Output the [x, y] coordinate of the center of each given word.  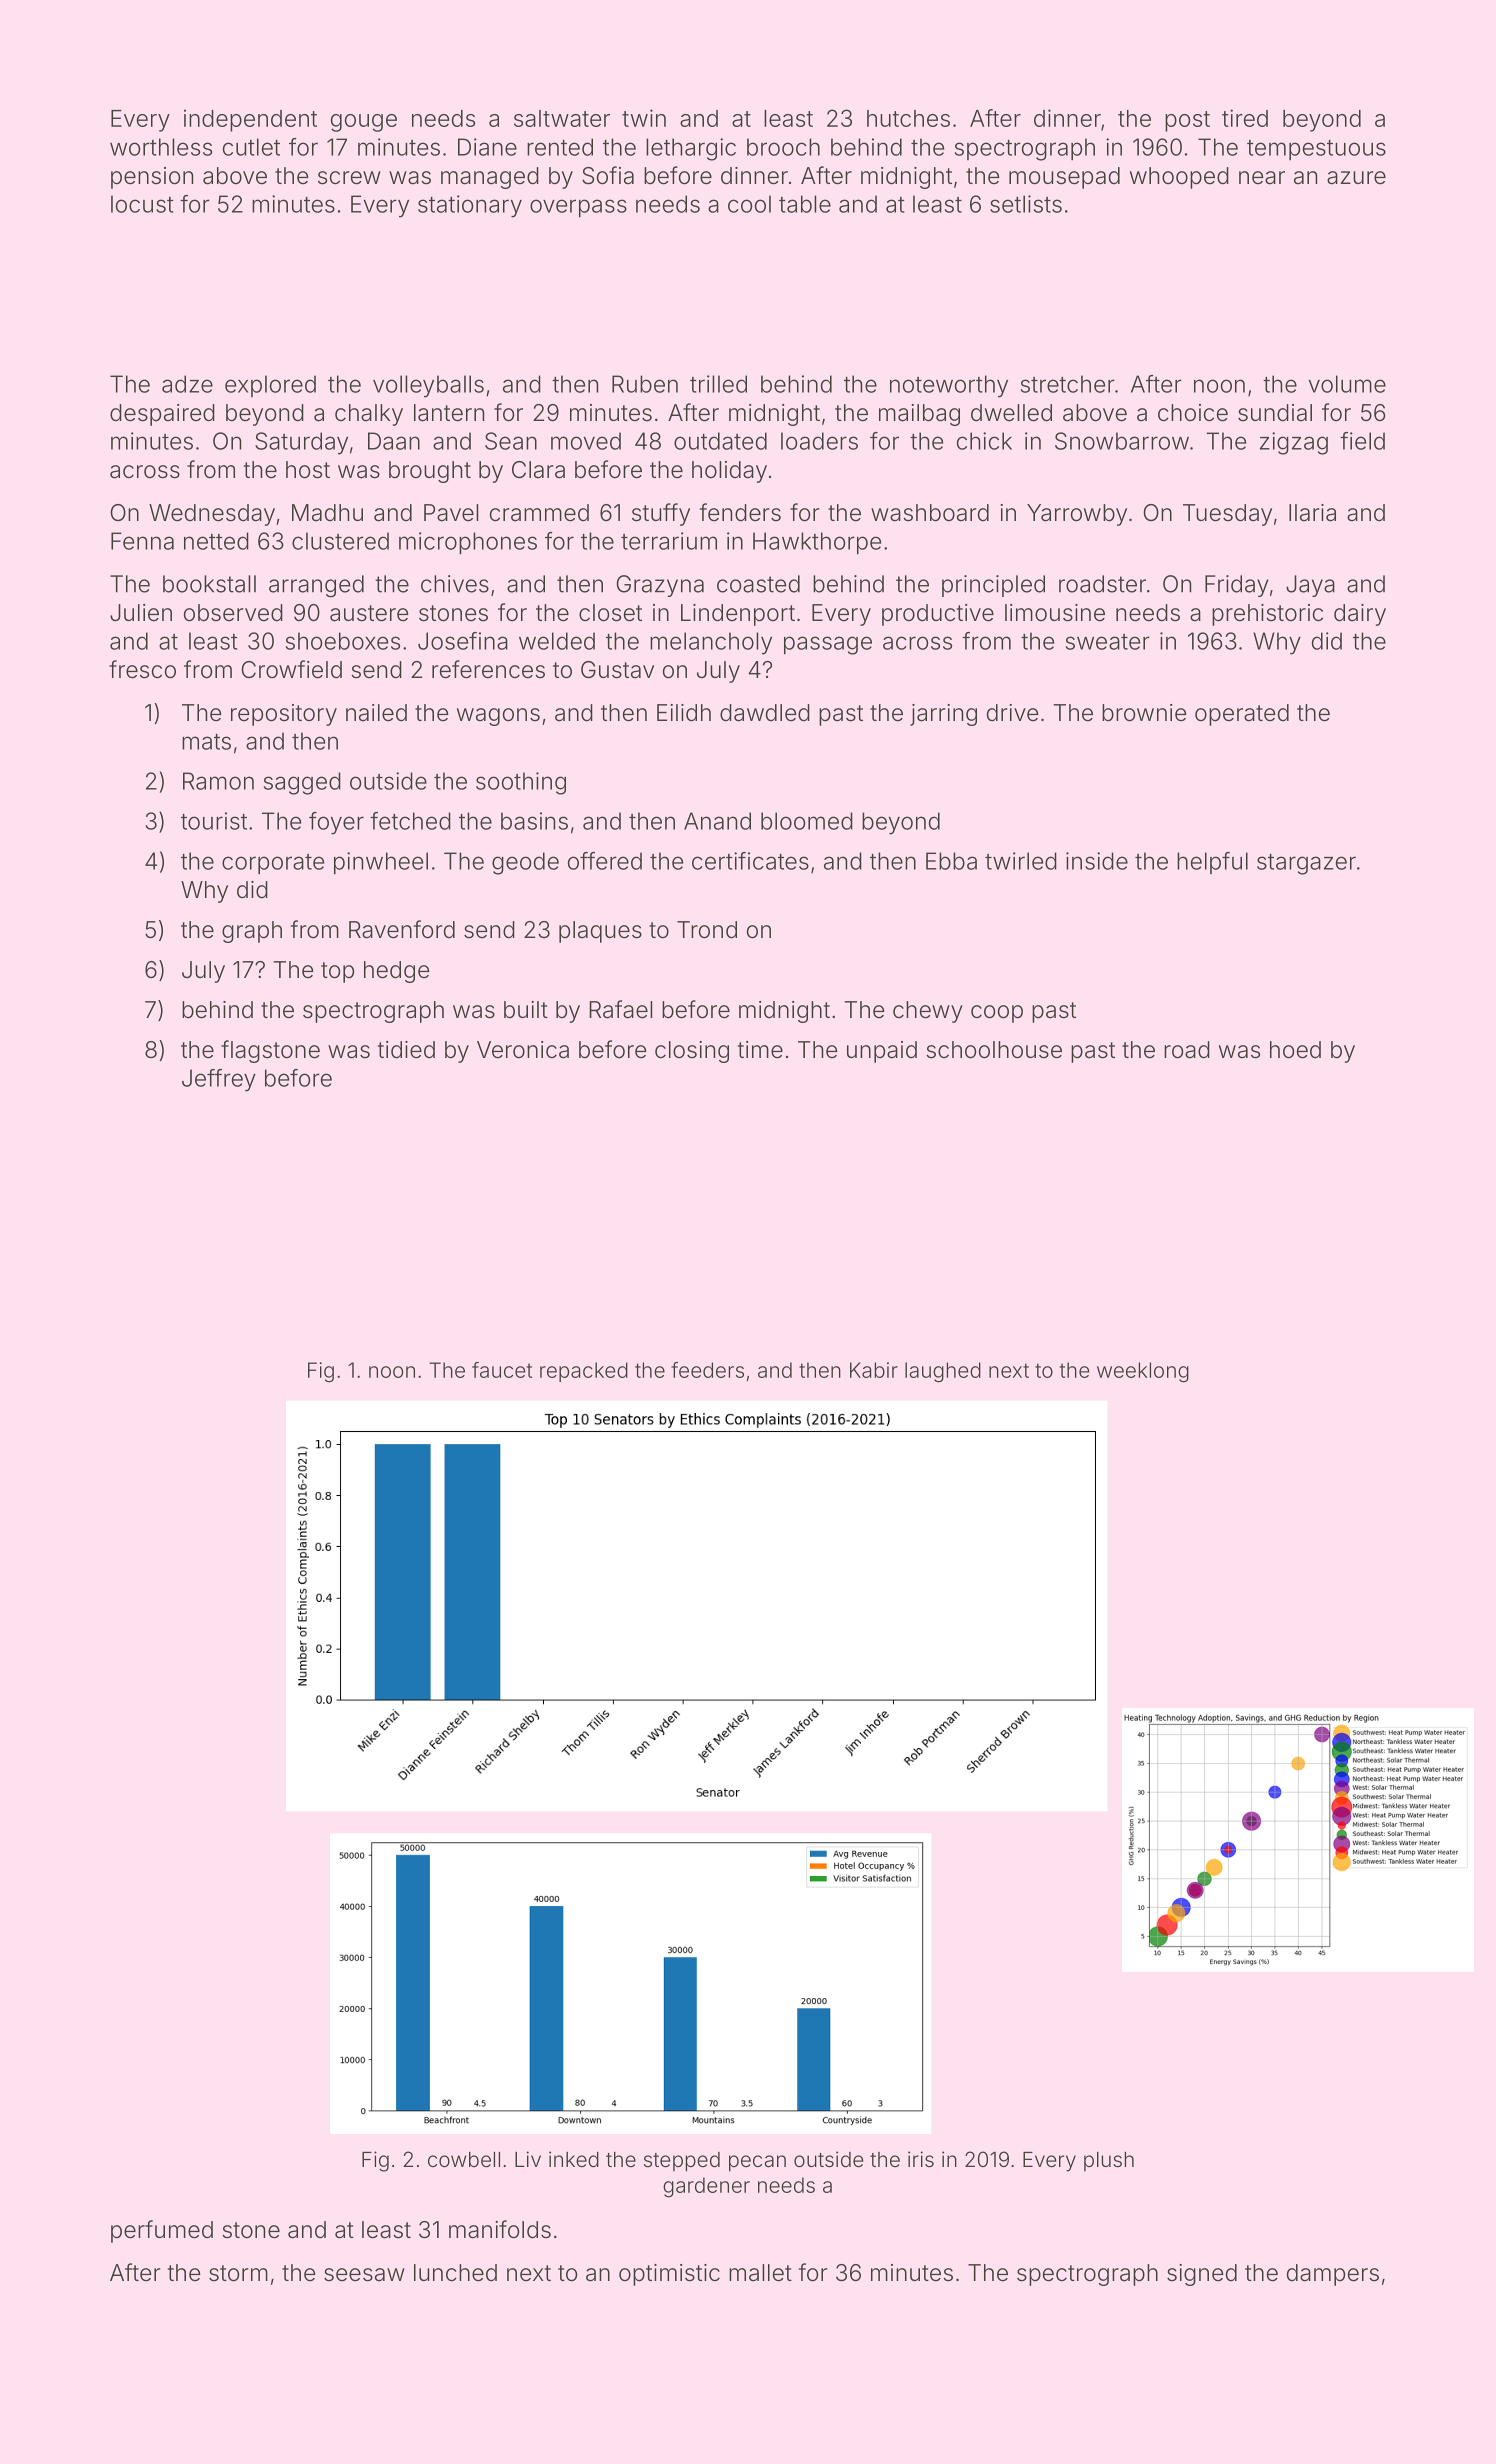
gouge [364, 123]
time [760, 1050]
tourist [214, 821]
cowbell [464, 2159]
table [805, 204]
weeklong [1143, 1372]
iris [921, 2159]
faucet [502, 1370]
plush [1109, 2161]
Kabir [874, 1370]
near [1262, 178]
